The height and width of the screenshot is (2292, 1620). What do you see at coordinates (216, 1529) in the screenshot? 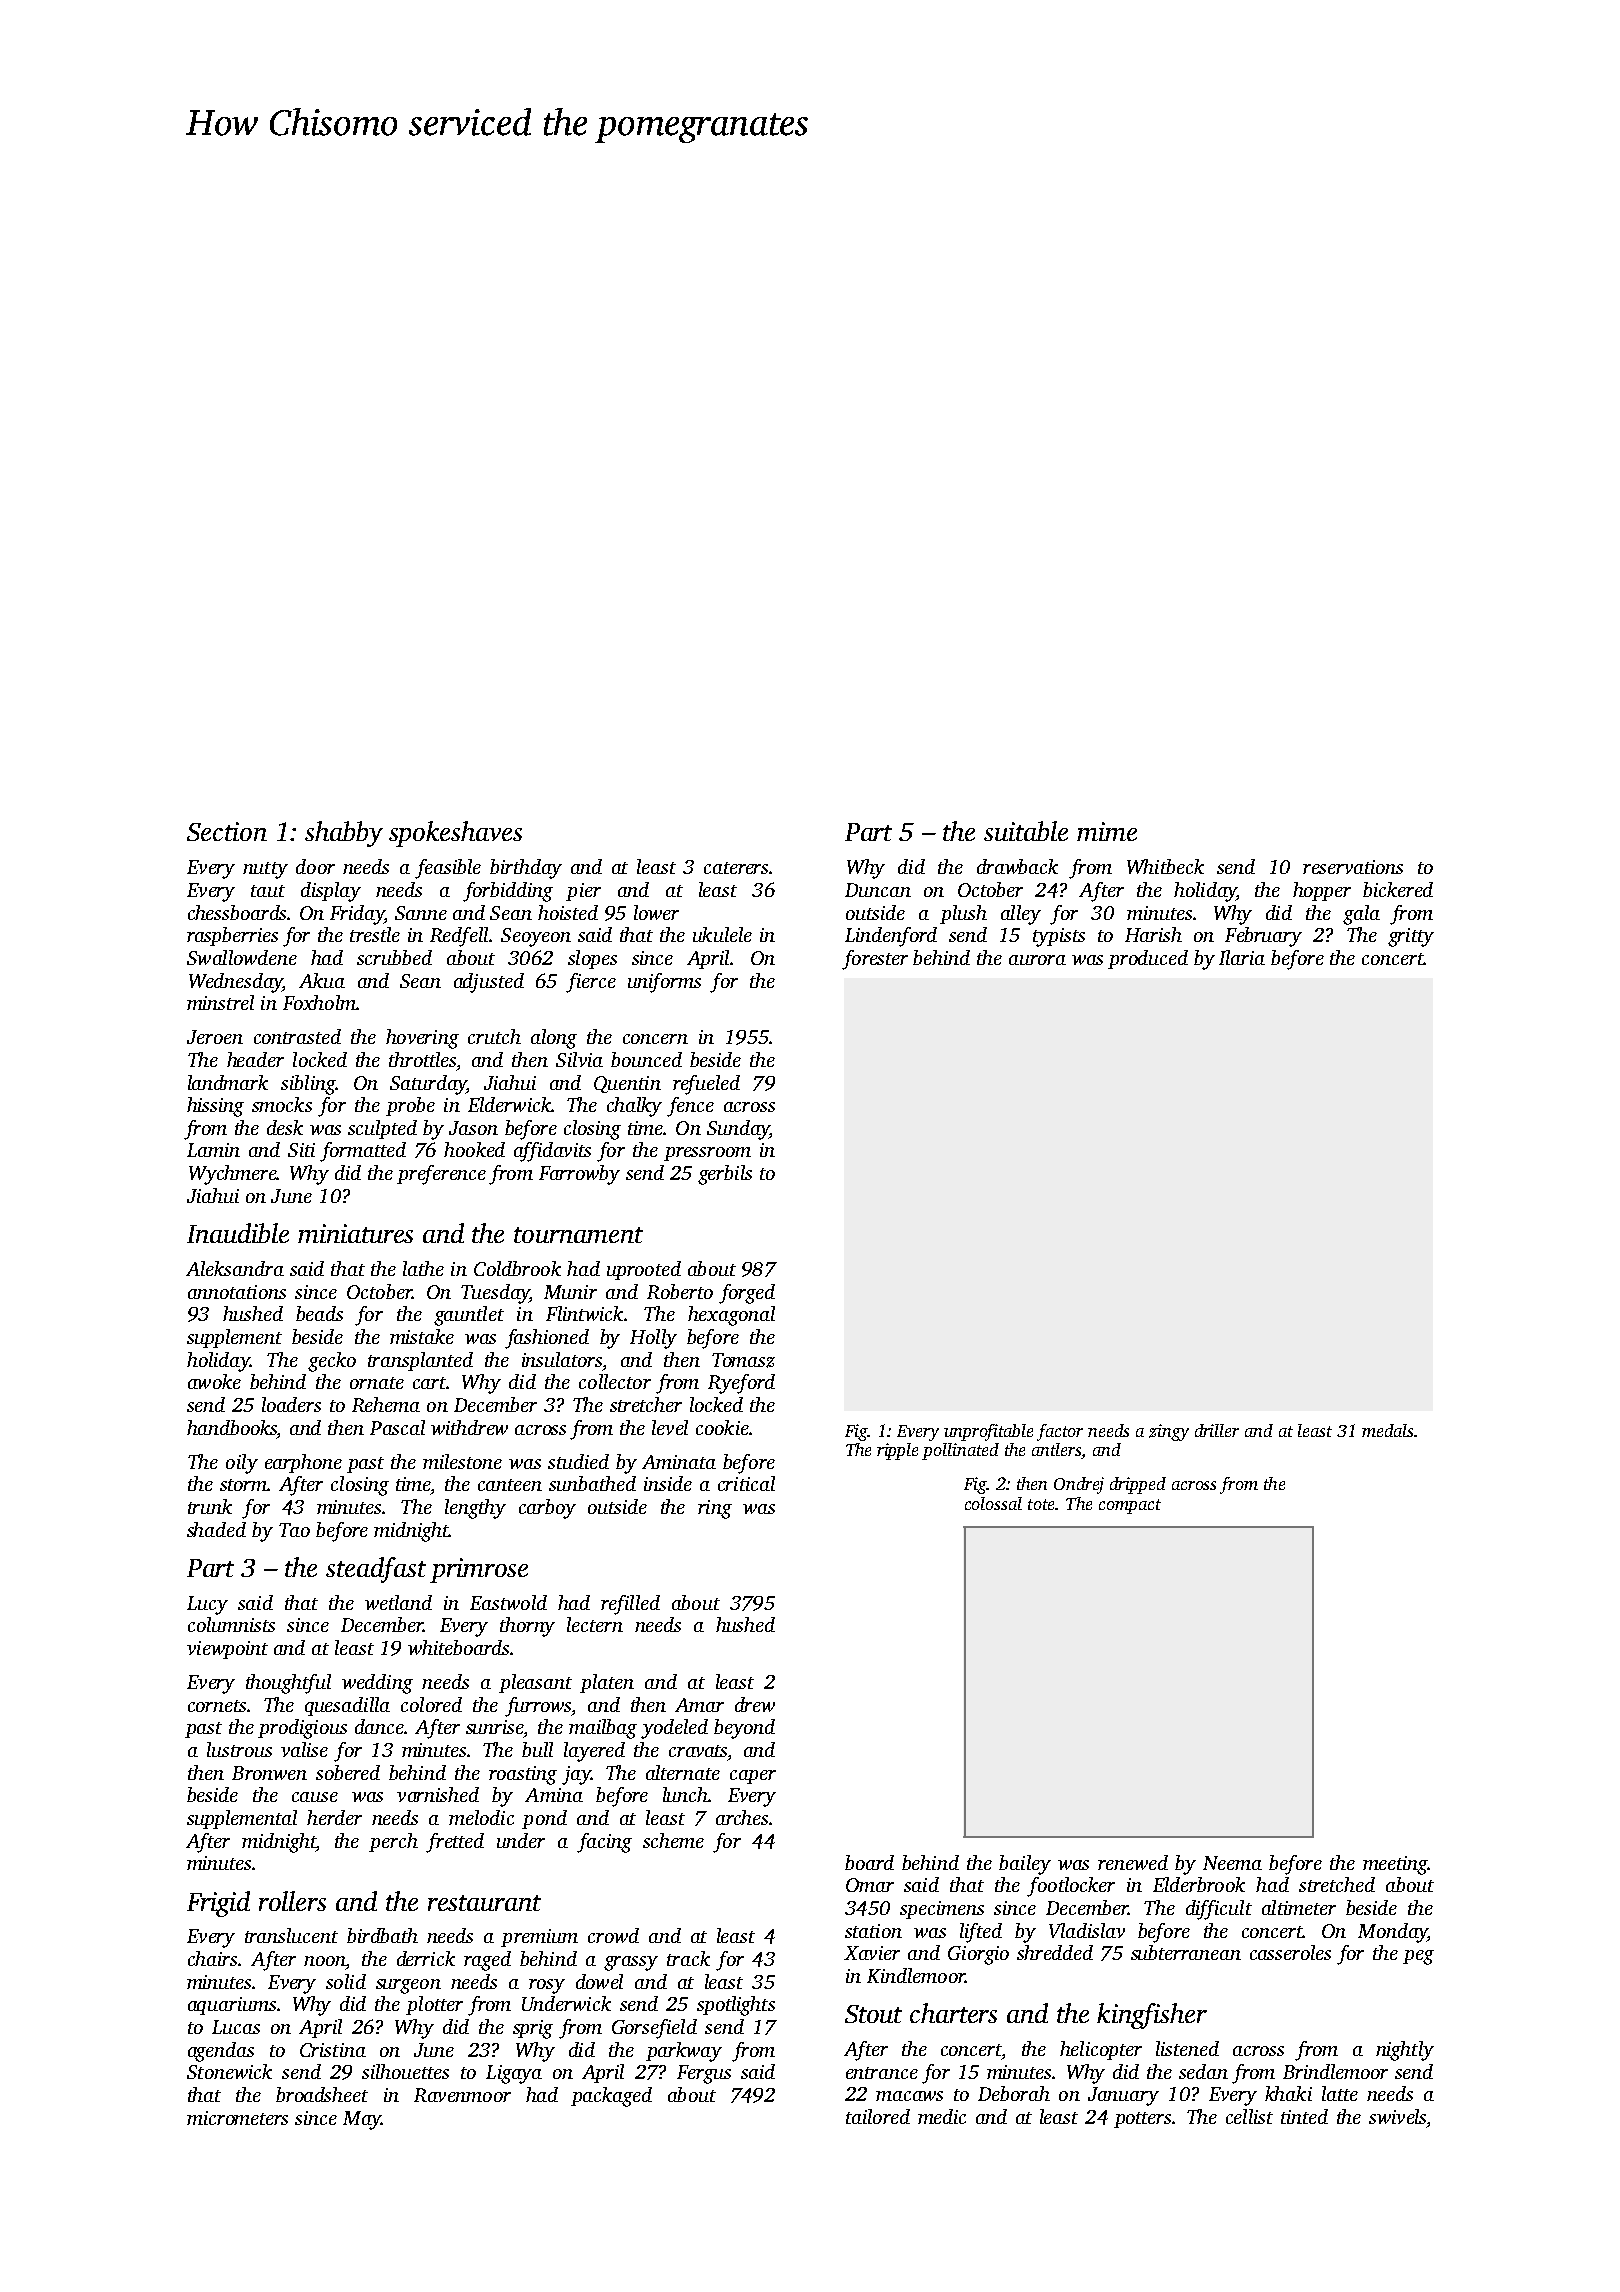
I see `shaded` at bounding box center [216, 1529].
